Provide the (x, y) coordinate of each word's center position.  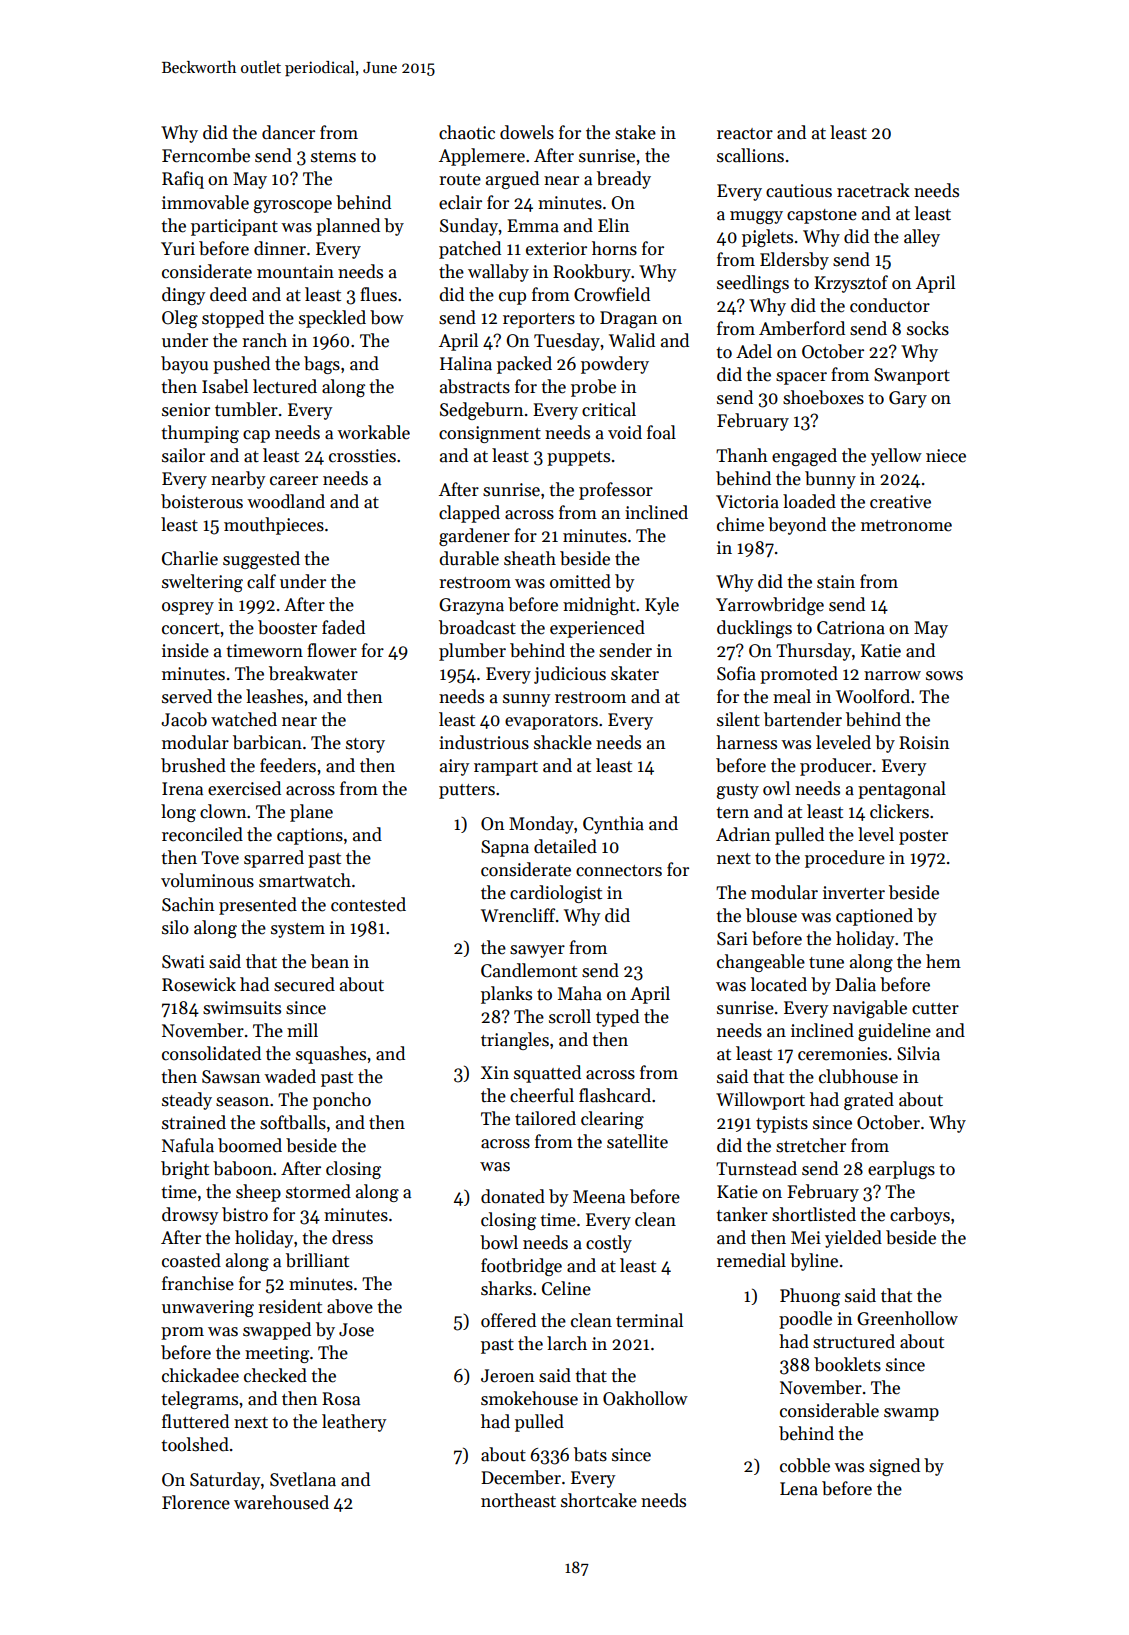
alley (922, 238)
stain (836, 582)
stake (635, 132)
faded (343, 627)
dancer (288, 132)
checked (275, 1375)
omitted (580, 581)
